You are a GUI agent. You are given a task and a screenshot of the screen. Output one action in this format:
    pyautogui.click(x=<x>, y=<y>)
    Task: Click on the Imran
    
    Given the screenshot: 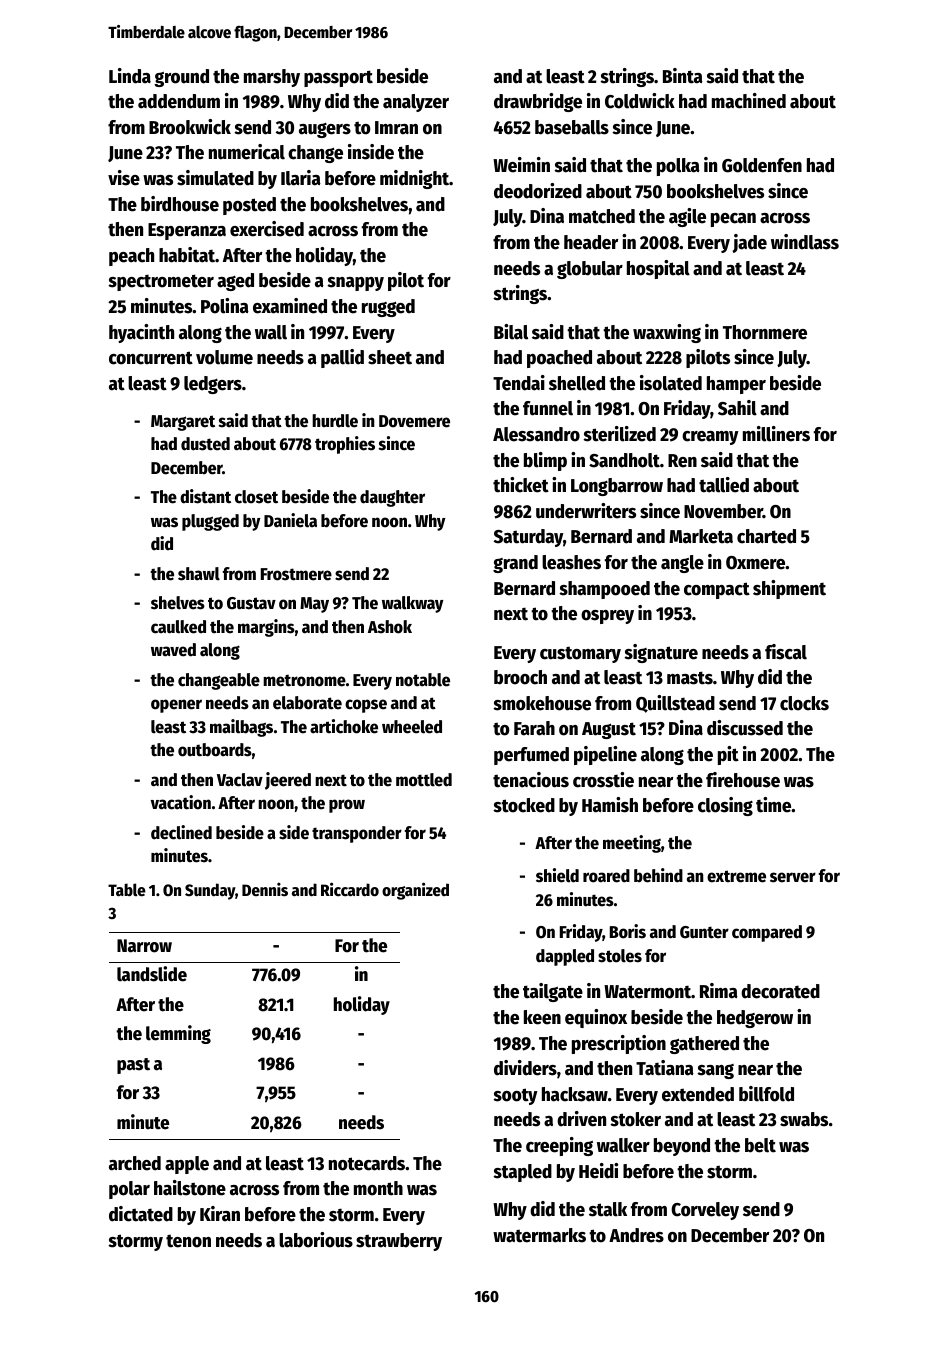 What is the action you would take?
    pyautogui.click(x=396, y=128)
